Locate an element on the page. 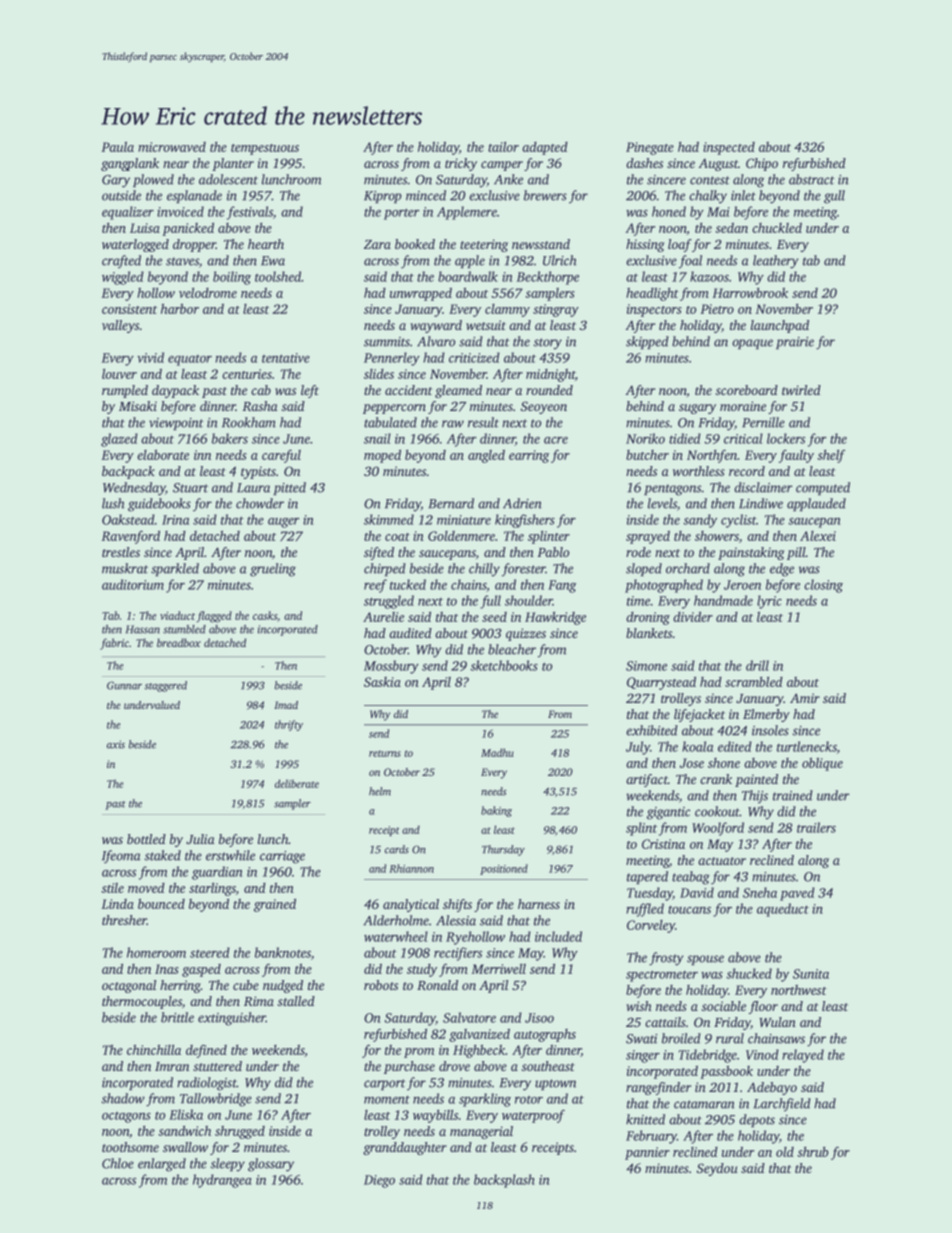 Image resolution: width=952 pixels, height=1233 pixels. auger is located at coordinates (284, 523).
